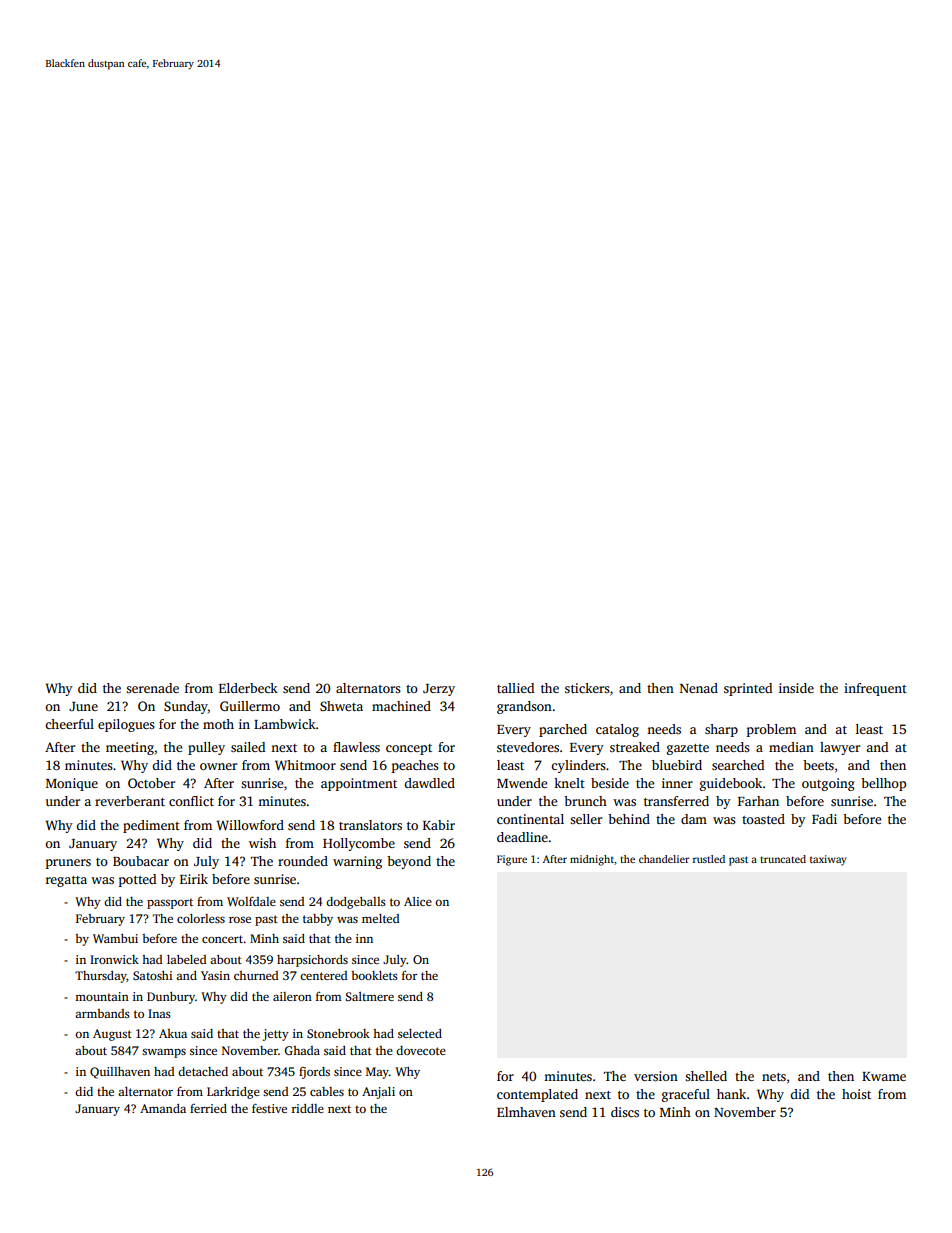 This screenshot has width=952, height=1233. Describe the element at coordinates (163, 1108) in the screenshot. I see `Amanda` at that location.
